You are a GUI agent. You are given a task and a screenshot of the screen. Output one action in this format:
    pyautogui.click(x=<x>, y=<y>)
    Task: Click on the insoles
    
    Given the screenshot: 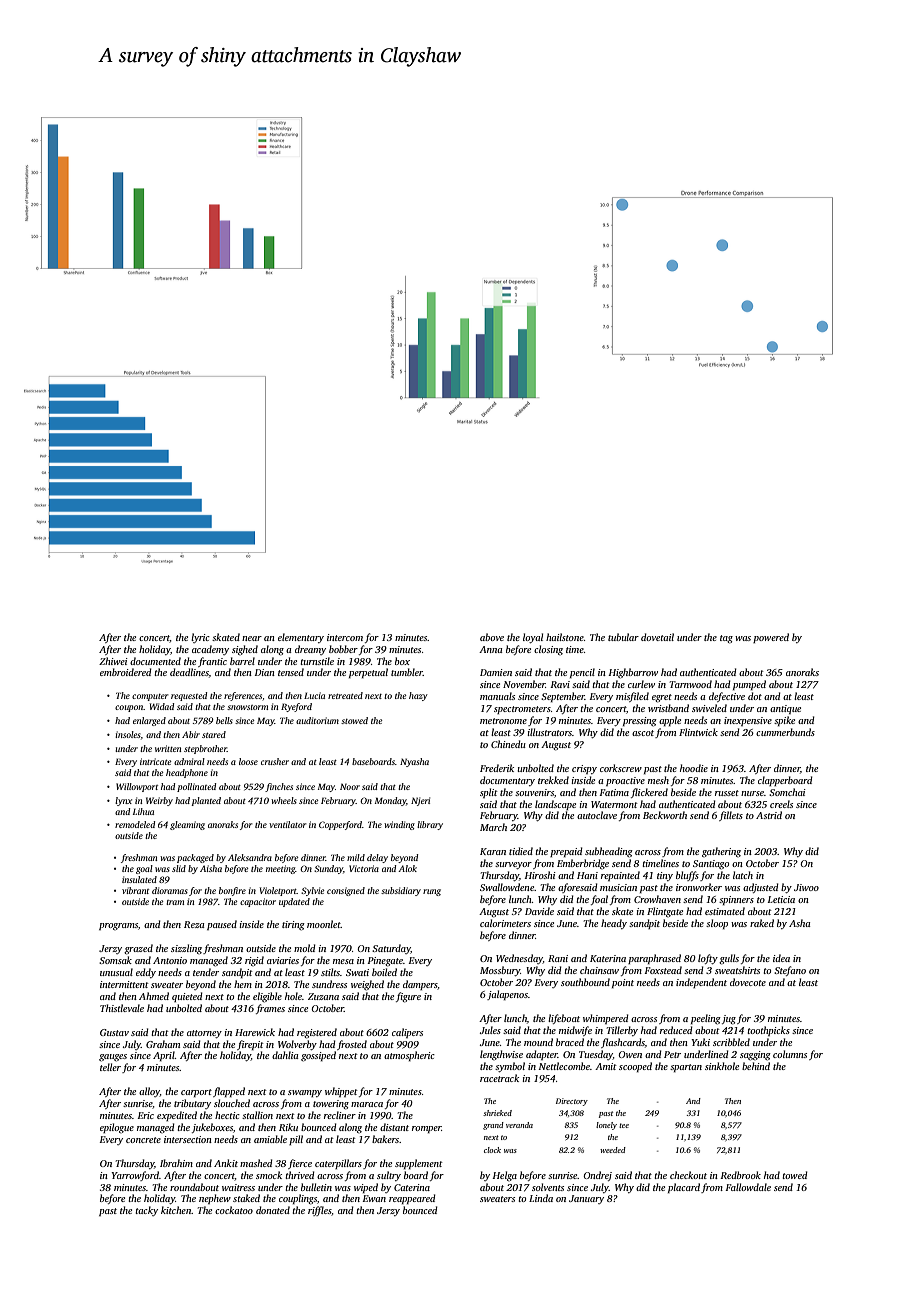 What is the action you would take?
    pyautogui.click(x=128, y=734)
